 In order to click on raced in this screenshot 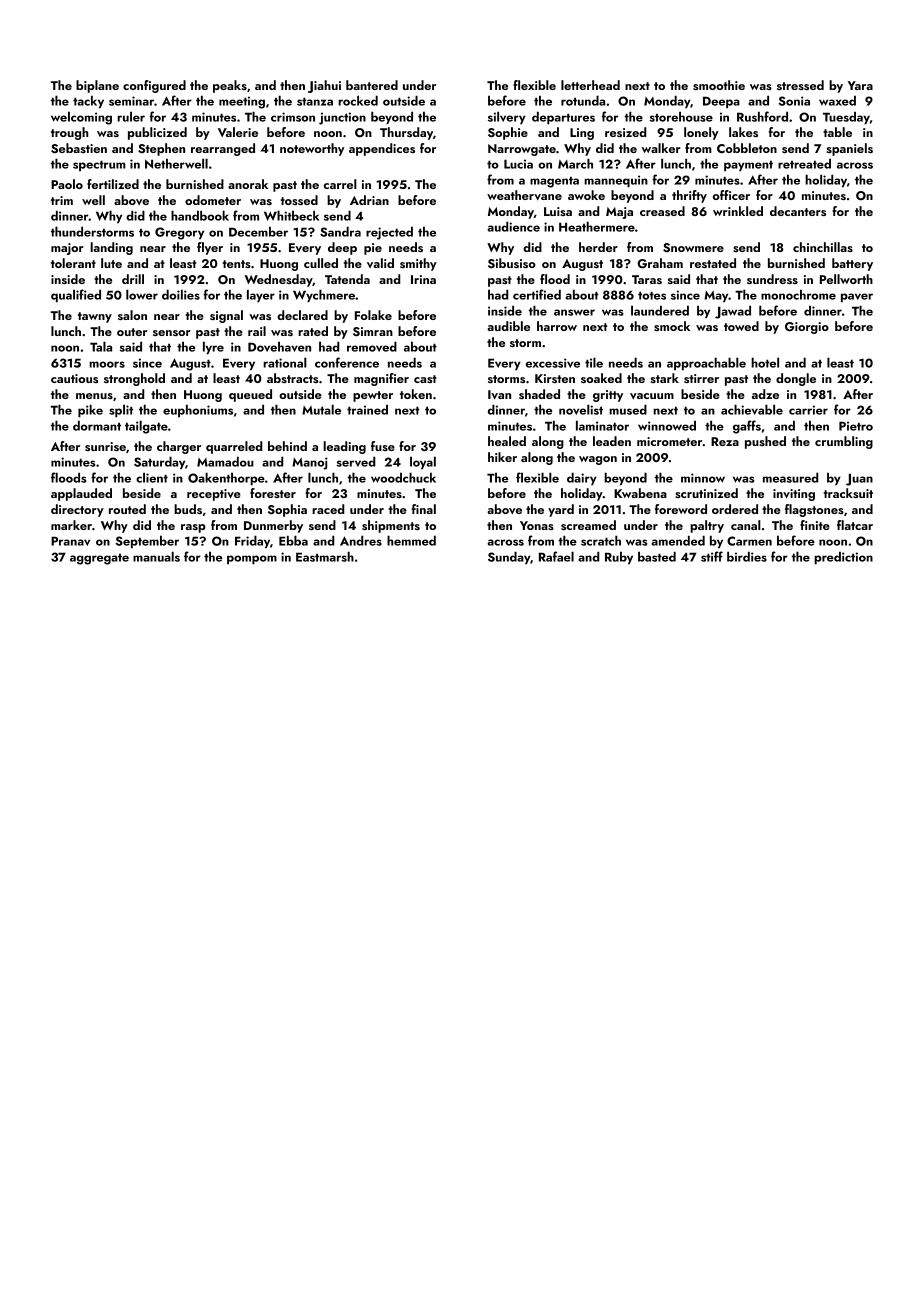, I will do `click(328, 509)`.
